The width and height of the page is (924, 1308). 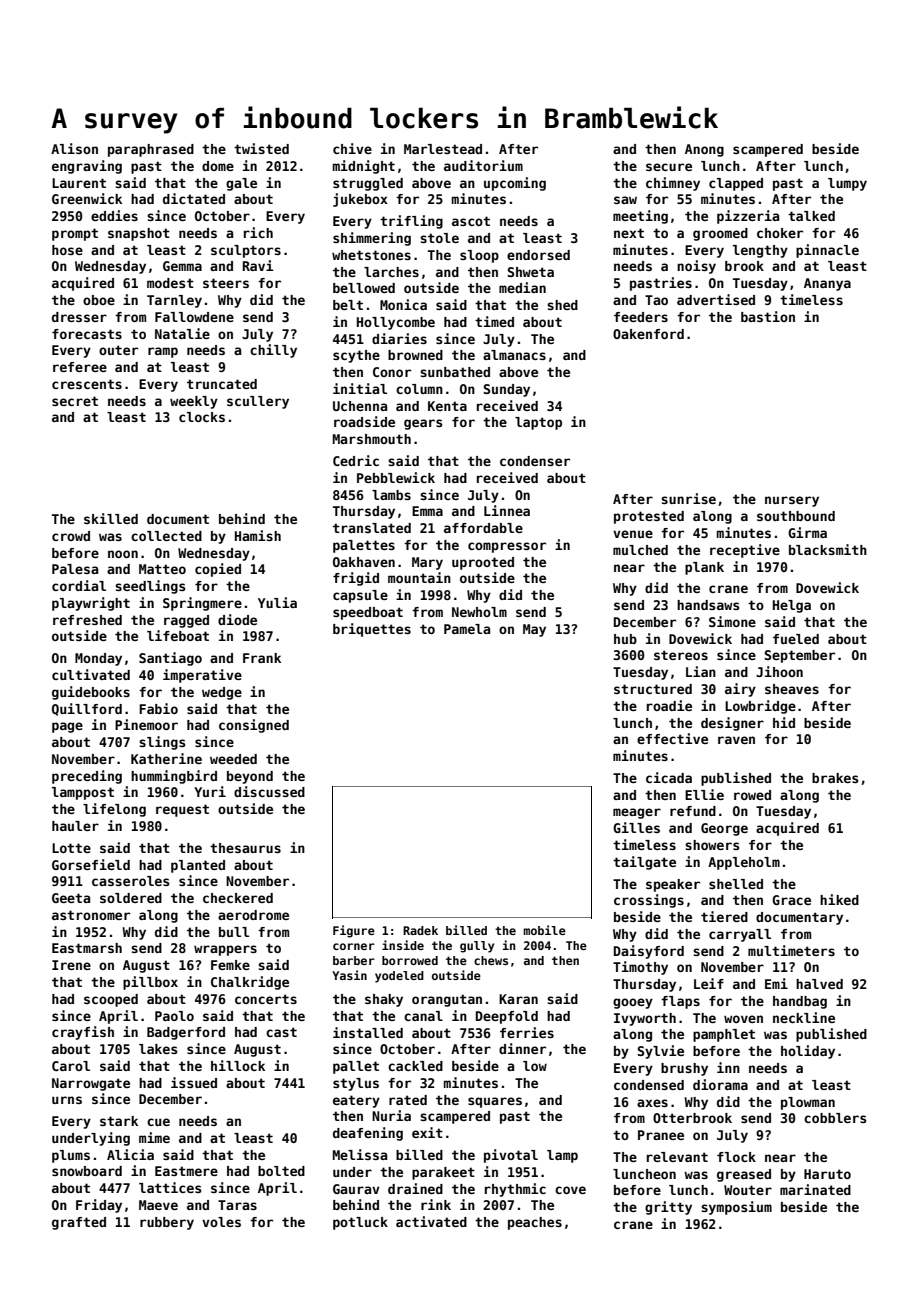 What do you see at coordinates (839, 899) in the page?
I see `hiked` at bounding box center [839, 899].
